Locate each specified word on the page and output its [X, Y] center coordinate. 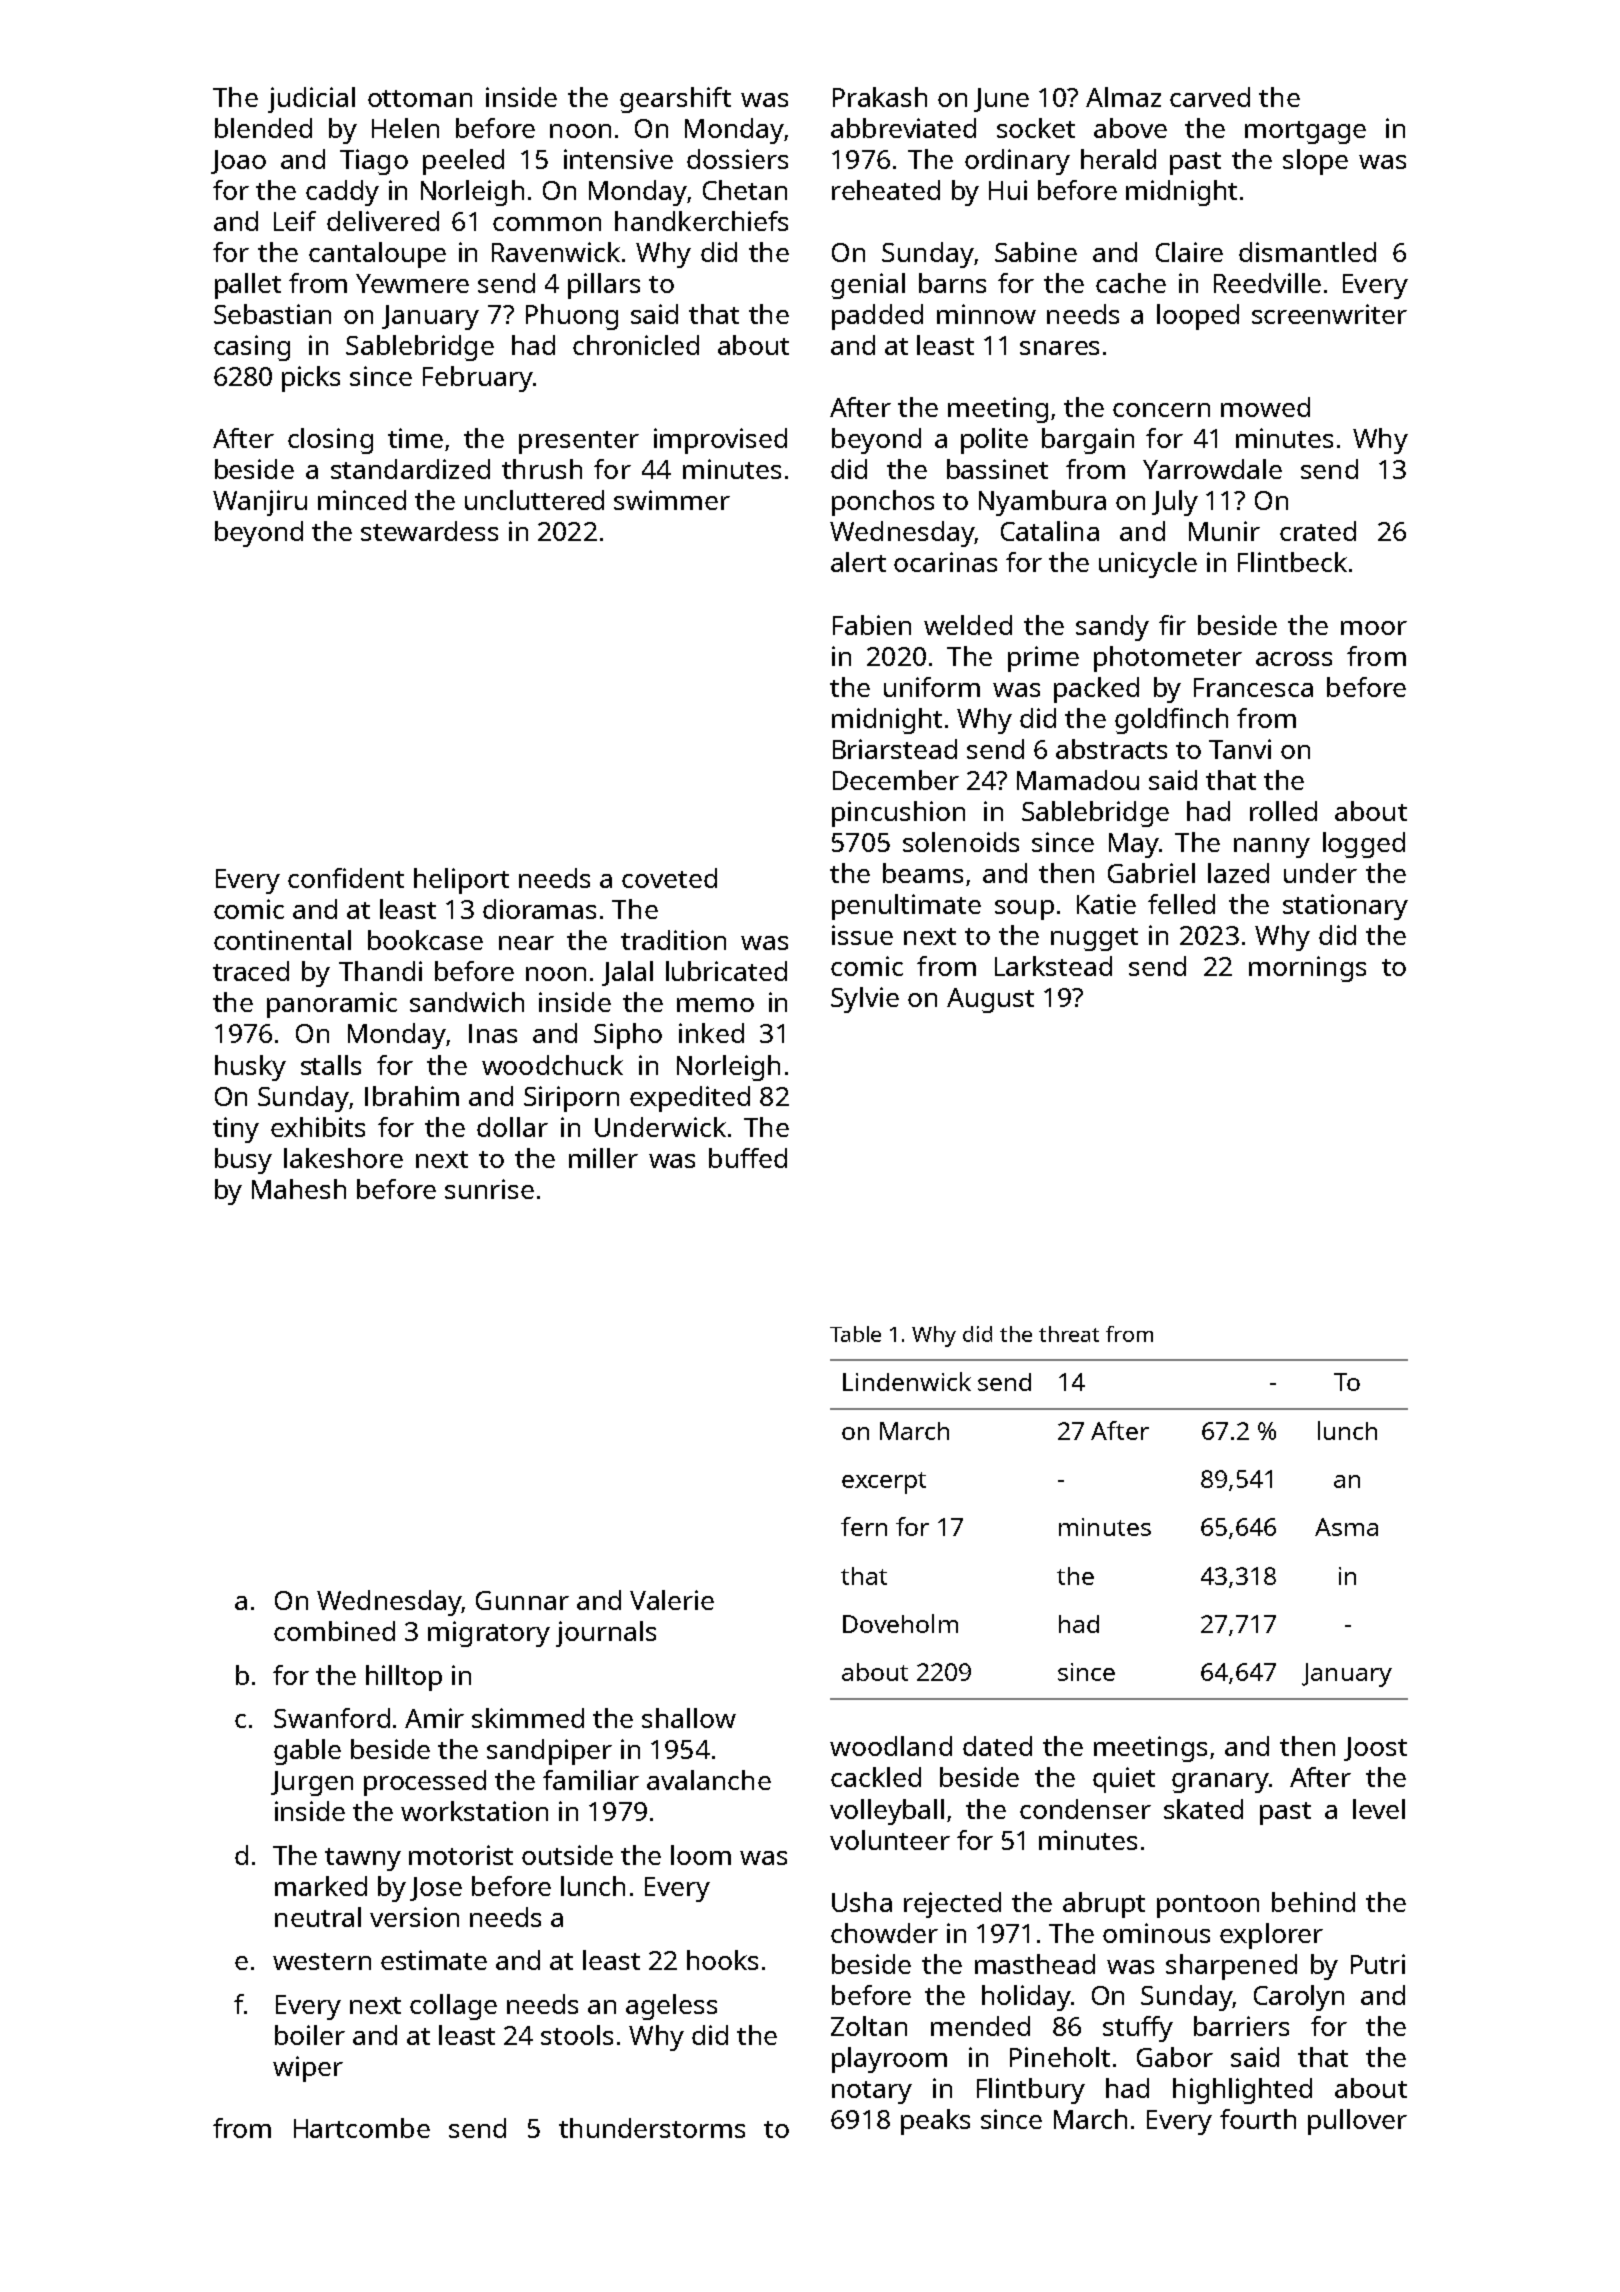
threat [1069, 1334]
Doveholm [900, 1623]
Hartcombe [362, 2128]
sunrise [489, 1189]
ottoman [420, 98]
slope [1315, 162]
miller [603, 1158]
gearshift [675, 100]
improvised [720, 441]
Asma [1346, 1527]
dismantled [1307, 252]
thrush [542, 469]
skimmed [528, 1718]
